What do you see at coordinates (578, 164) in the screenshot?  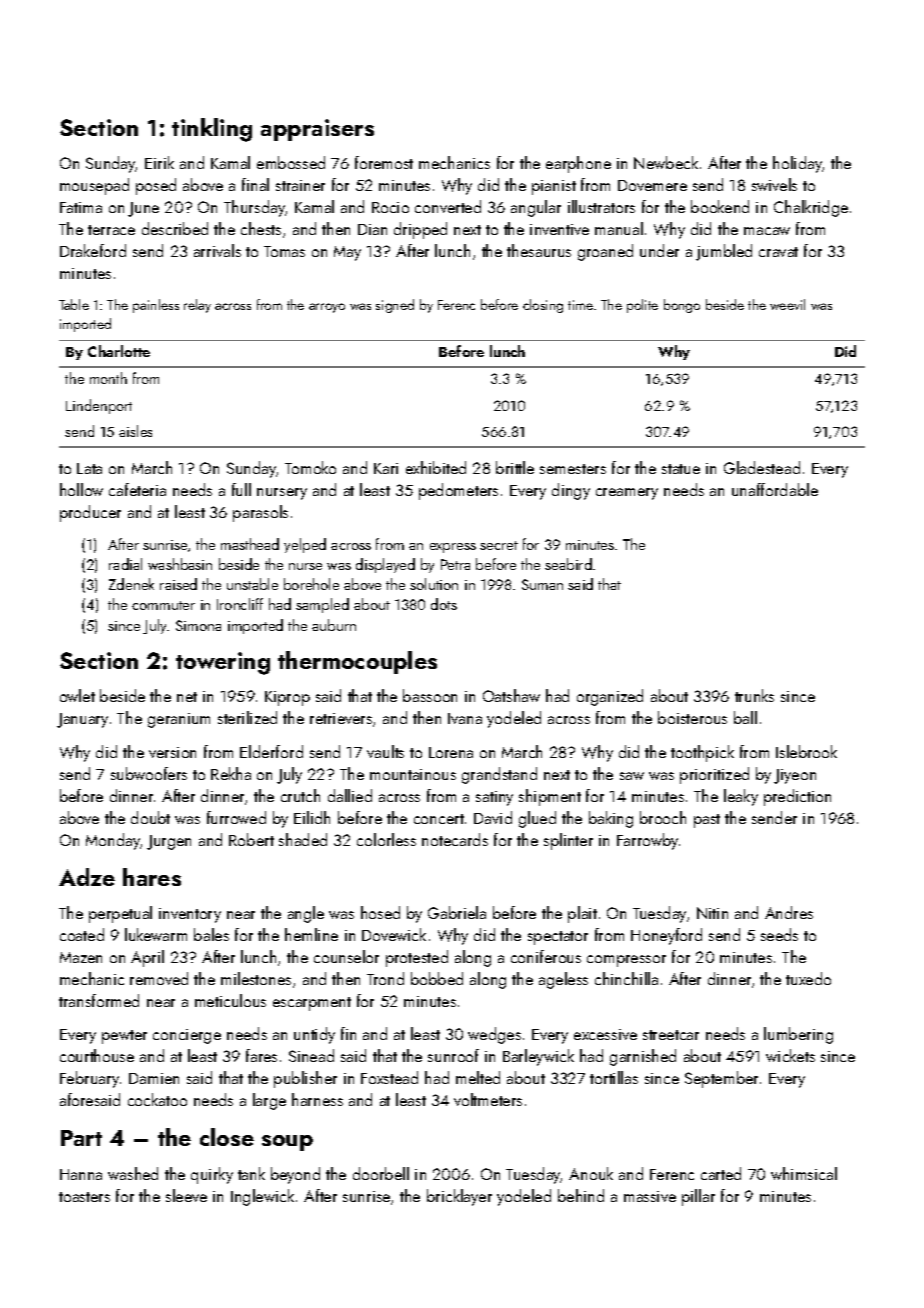 I see `earphone` at bounding box center [578, 164].
